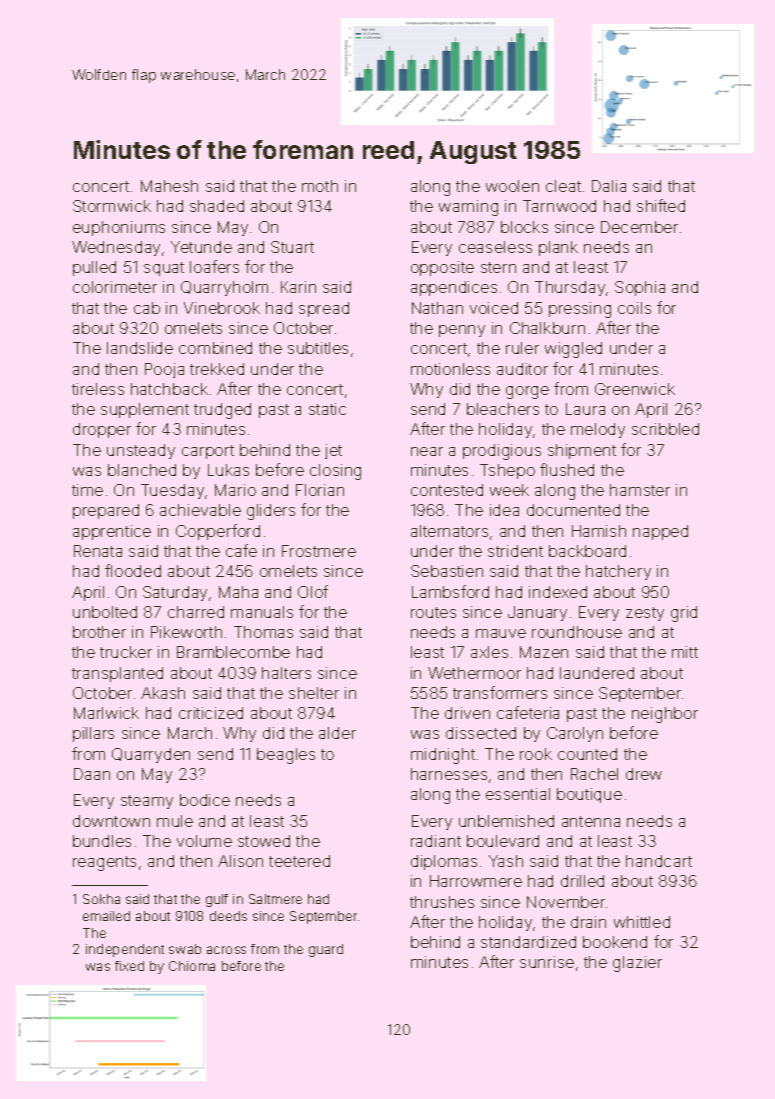 The width and height of the screenshot is (775, 1099). What do you see at coordinates (217, 206) in the screenshot?
I see `shaded` at bounding box center [217, 206].
